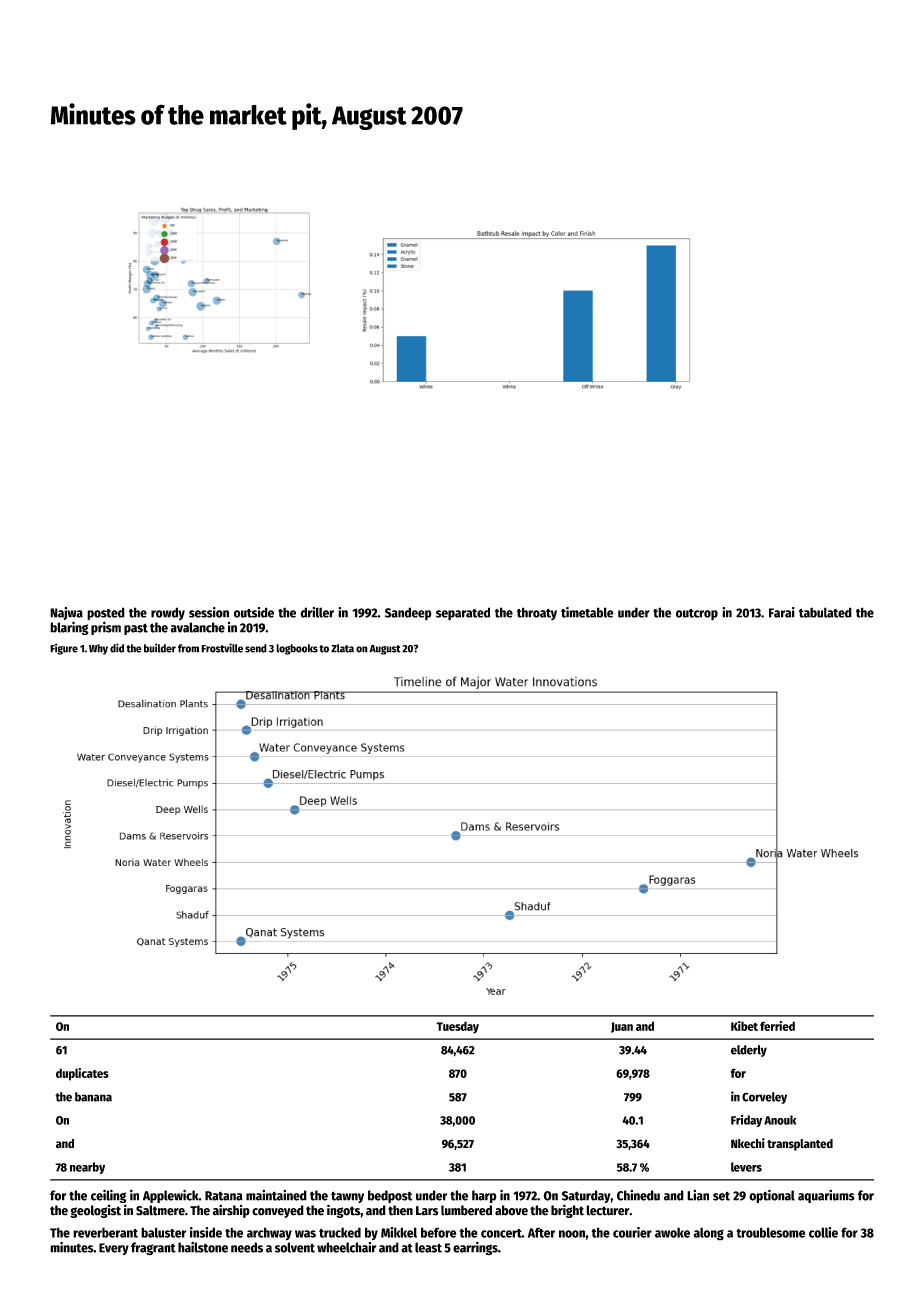  Describe the element at coordinates (463, 613) in the screenshot. I see `separated` at that location.
